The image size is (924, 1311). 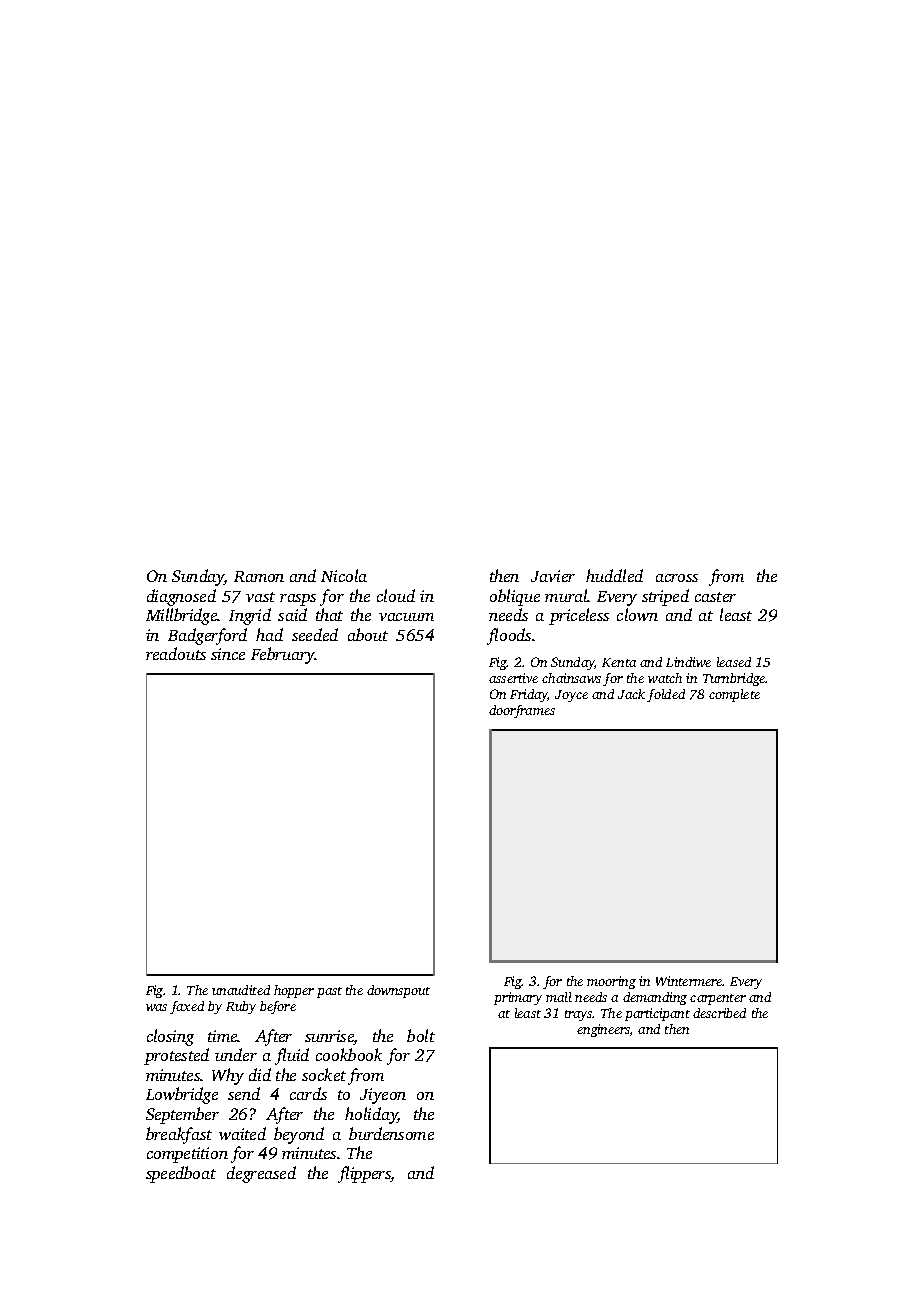 I want to click on across, so click(x=677, y=578).
